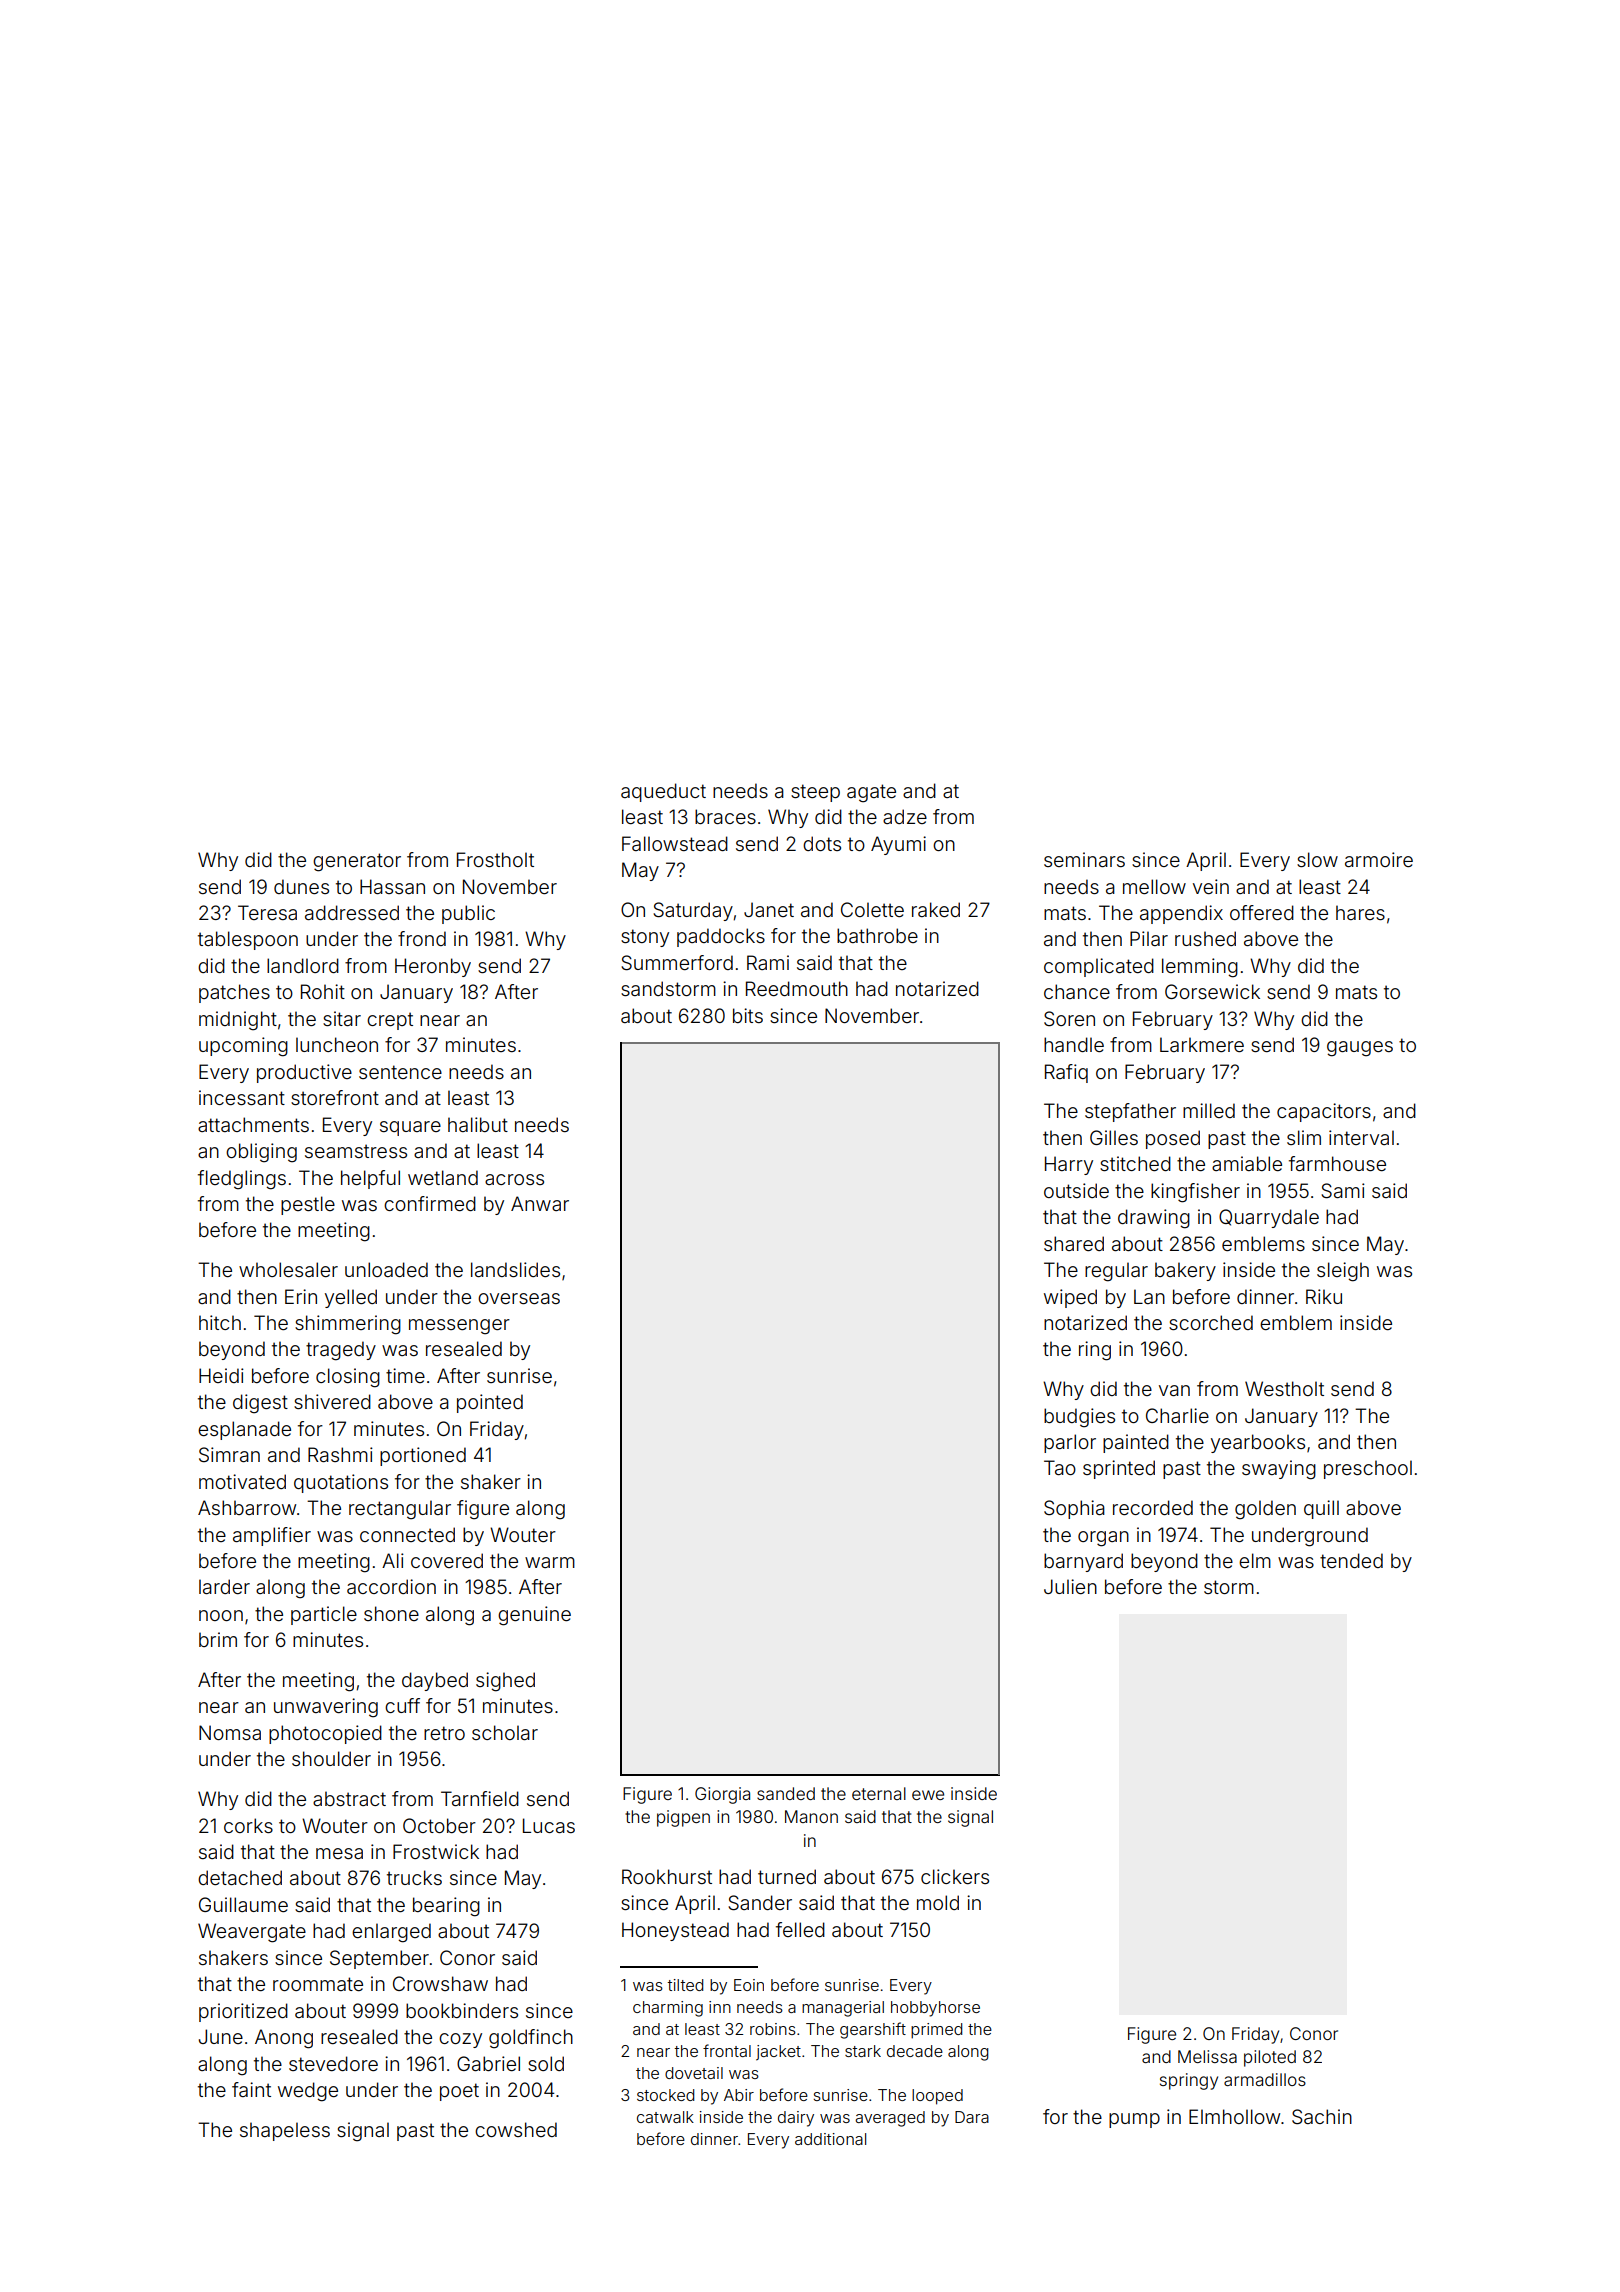 This screenshot has height=2292, width=1620. Describe the element at coordinates (1084, 859) in the screenshot. I see `seminars` at that location.
